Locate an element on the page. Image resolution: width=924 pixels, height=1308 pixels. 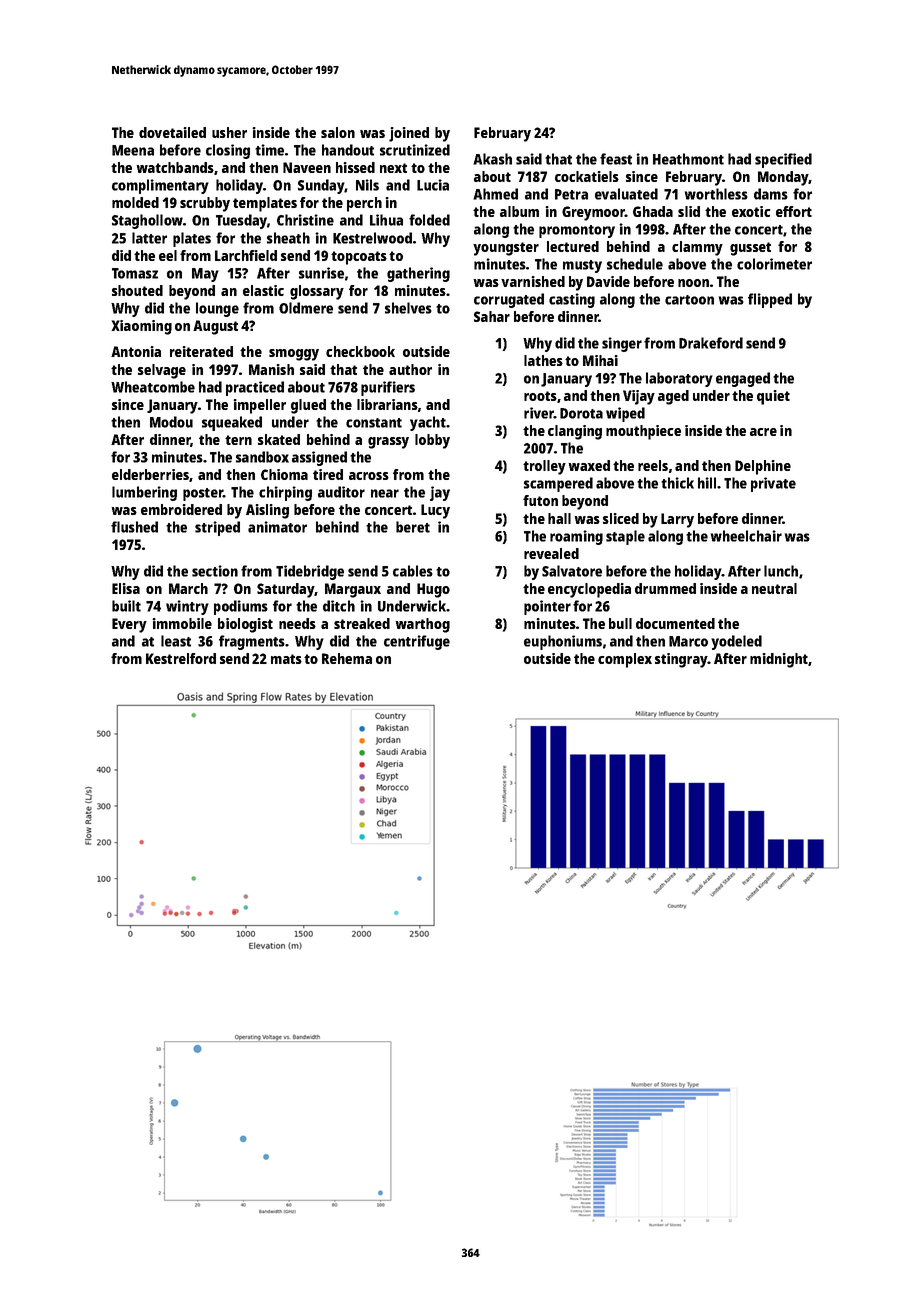
trolley is located at coordinates (544, 467).
